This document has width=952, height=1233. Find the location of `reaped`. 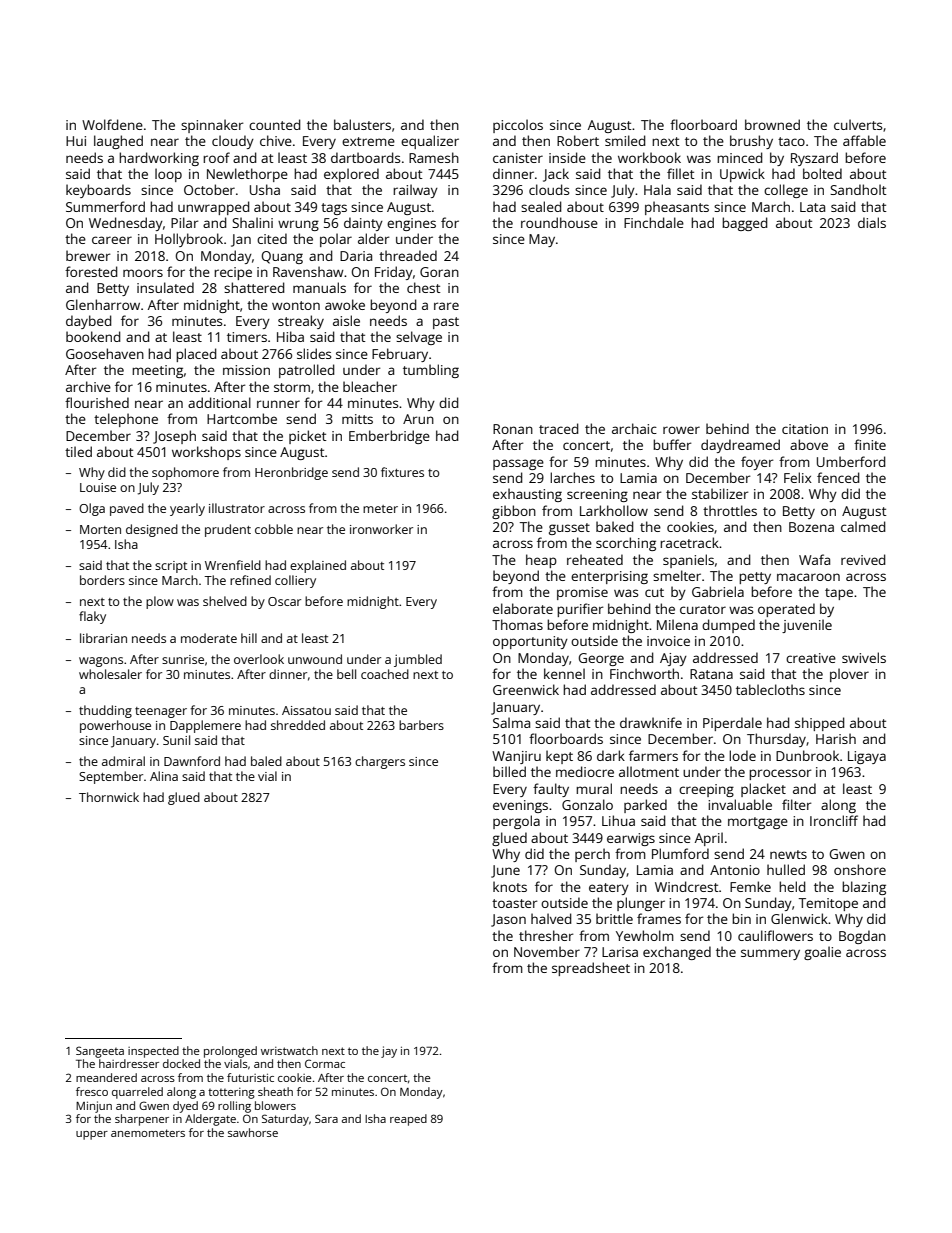

reaped is located at coordinates (408, 1120).
